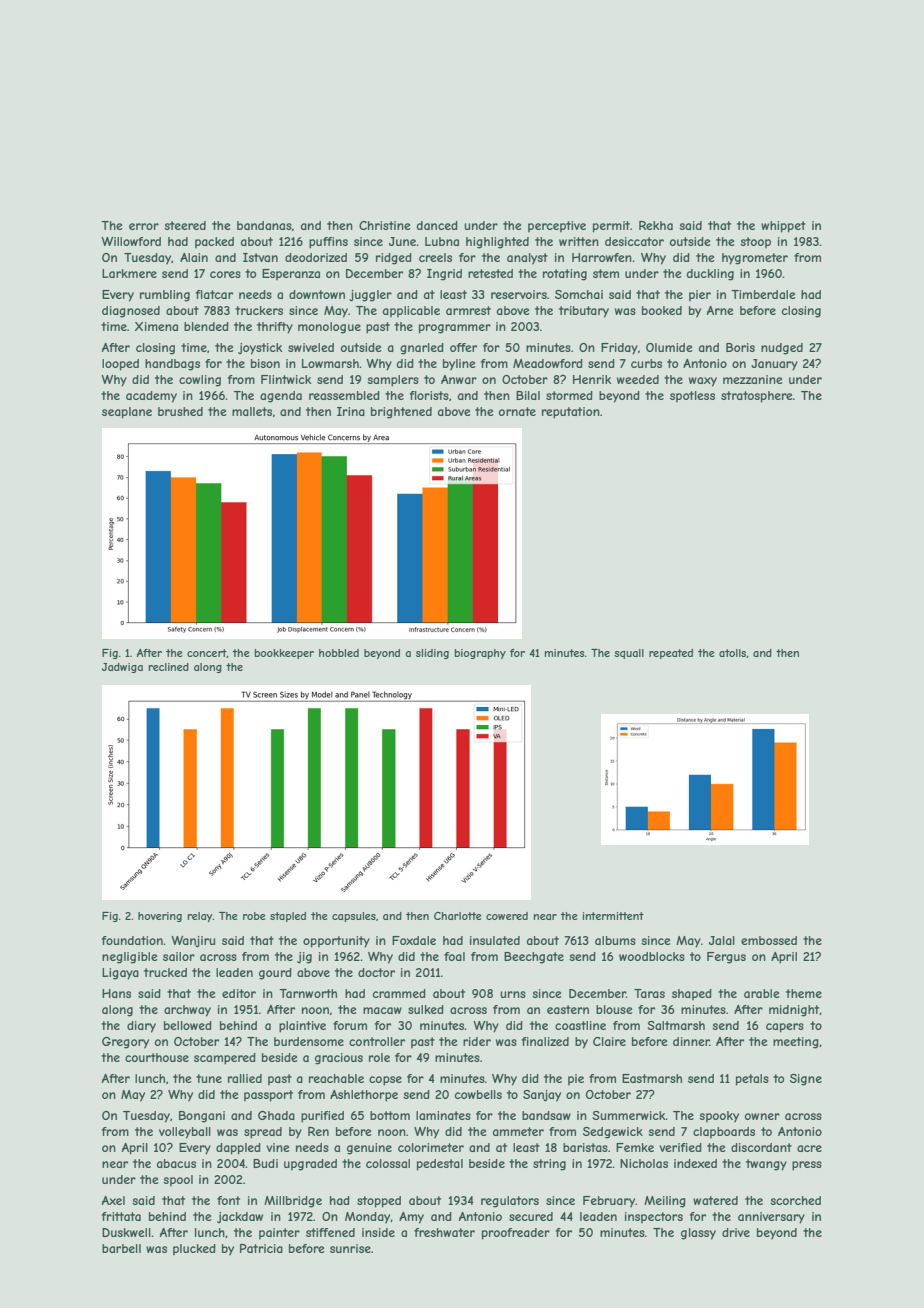 The image size is (924, 1308). I want to click on nudged, so click(782, 349).
